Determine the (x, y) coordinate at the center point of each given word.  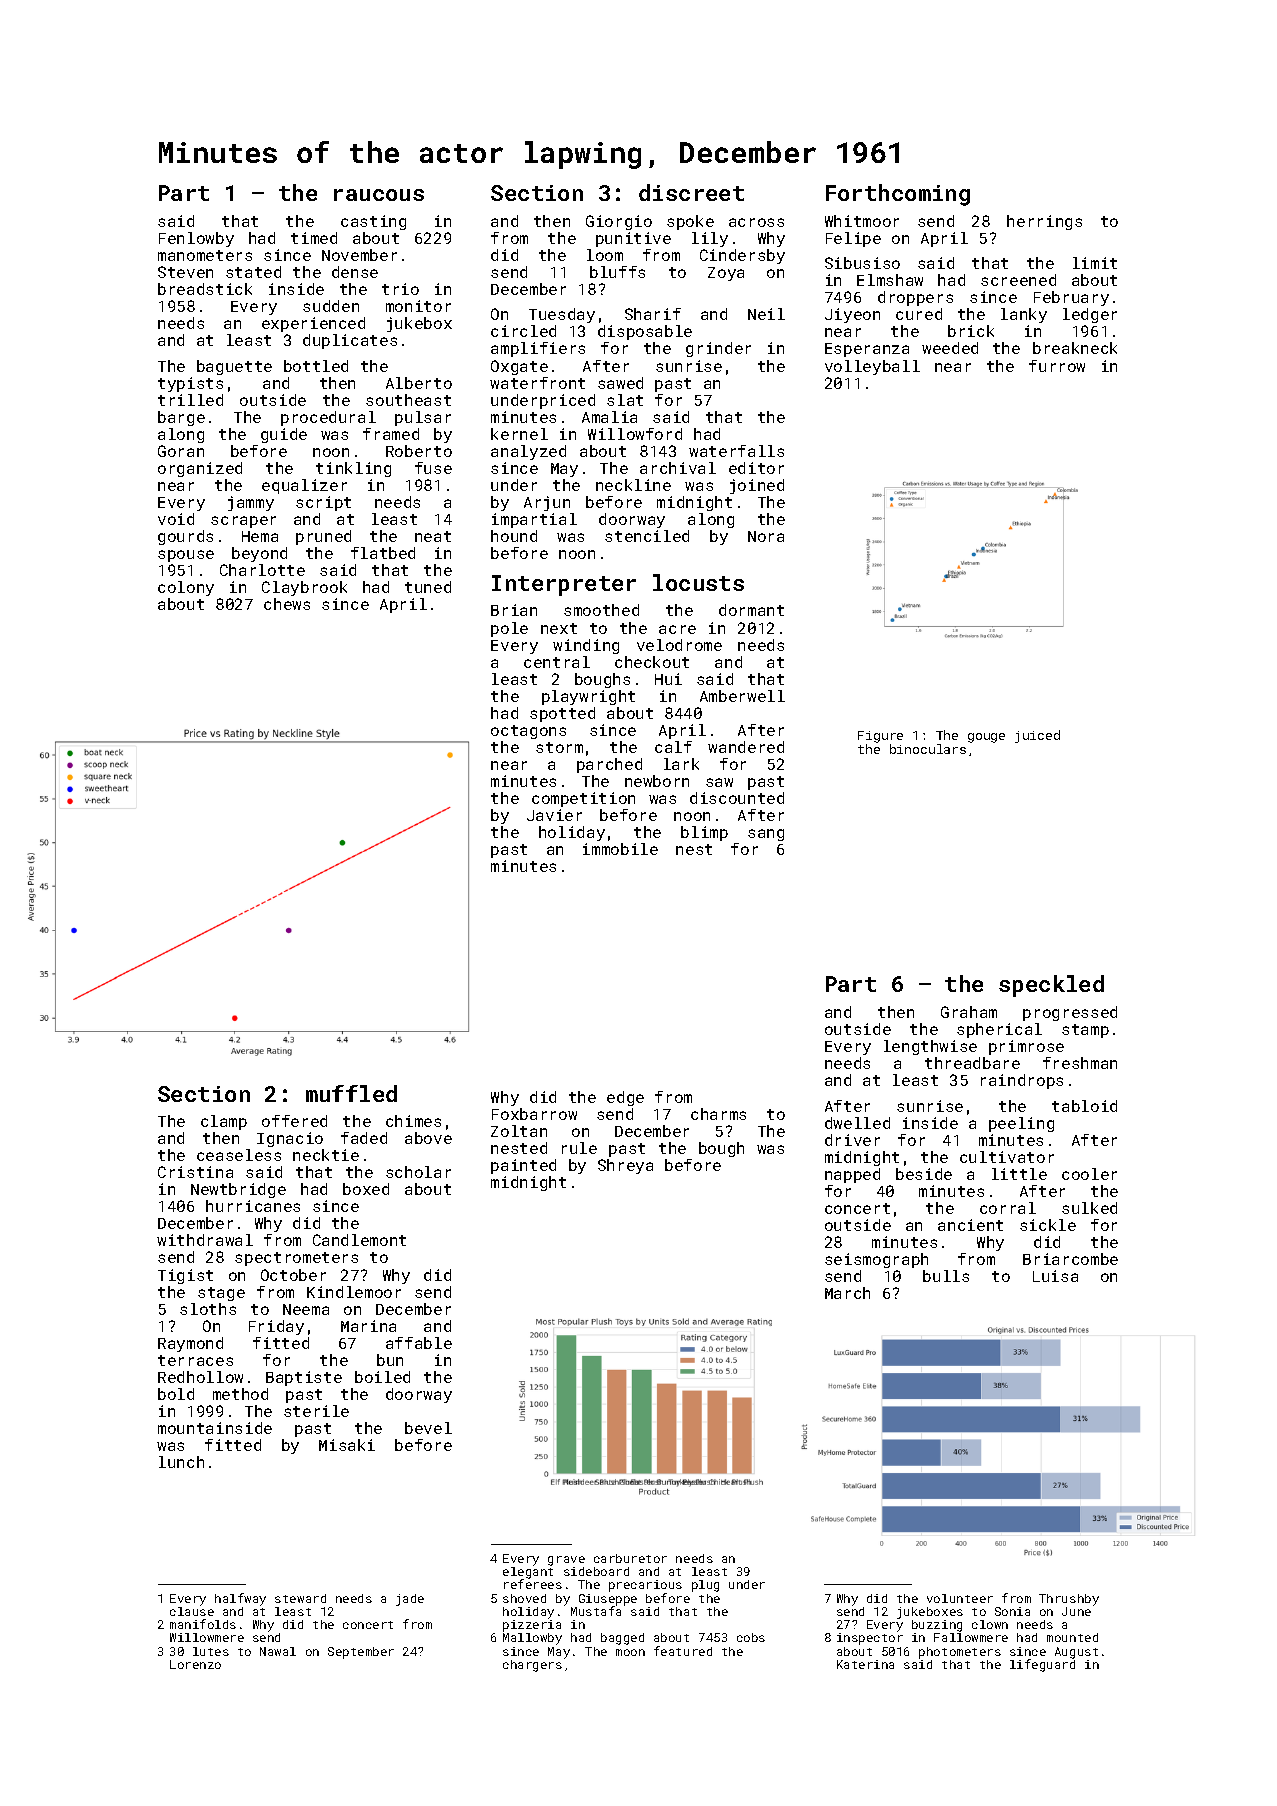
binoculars (928, 749)
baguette (234, 367)
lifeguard (1042, 1665)
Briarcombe (1070, 1259)
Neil (766, 314)
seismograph (876, 1260)
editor (756, 468)
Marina (368, 1326)
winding (586, 646)
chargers (532, 1666)
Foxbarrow (534, 1114)
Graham (969, 1012)
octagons (528, 732)
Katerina (865, 1664)
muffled (351, 1093)
